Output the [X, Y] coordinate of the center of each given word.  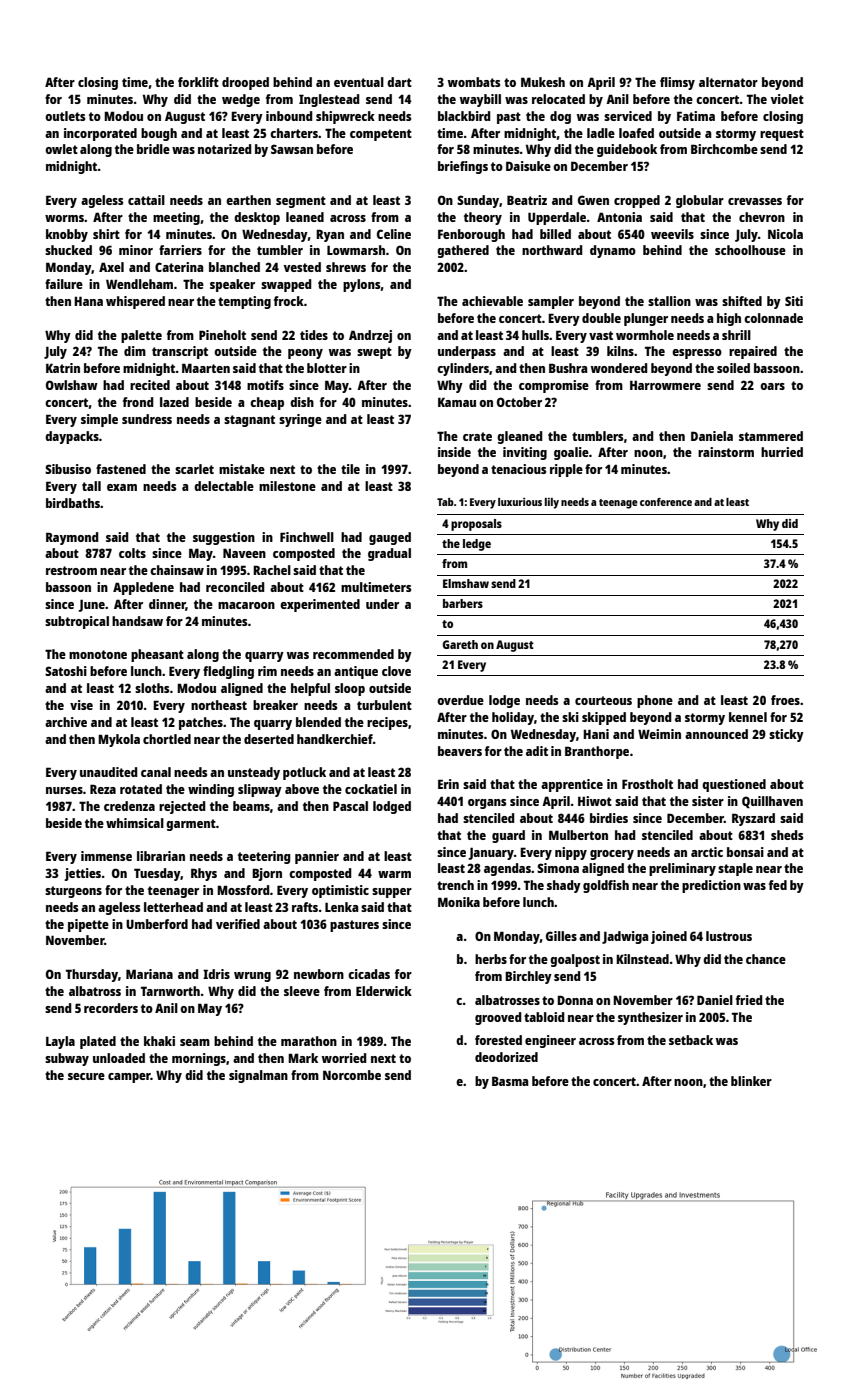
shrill [736, 335]
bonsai [745, 852]
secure [86, 1076]
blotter [327, 368]
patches [201, 723]
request [782, 135]
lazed [174, 402]
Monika [459, 902]
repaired [753, 352]
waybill [480, 100]
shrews [346, 267]
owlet [61, 149]
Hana [88, 301]
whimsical [135, 823]
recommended [353, 654]
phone [655, 701]
